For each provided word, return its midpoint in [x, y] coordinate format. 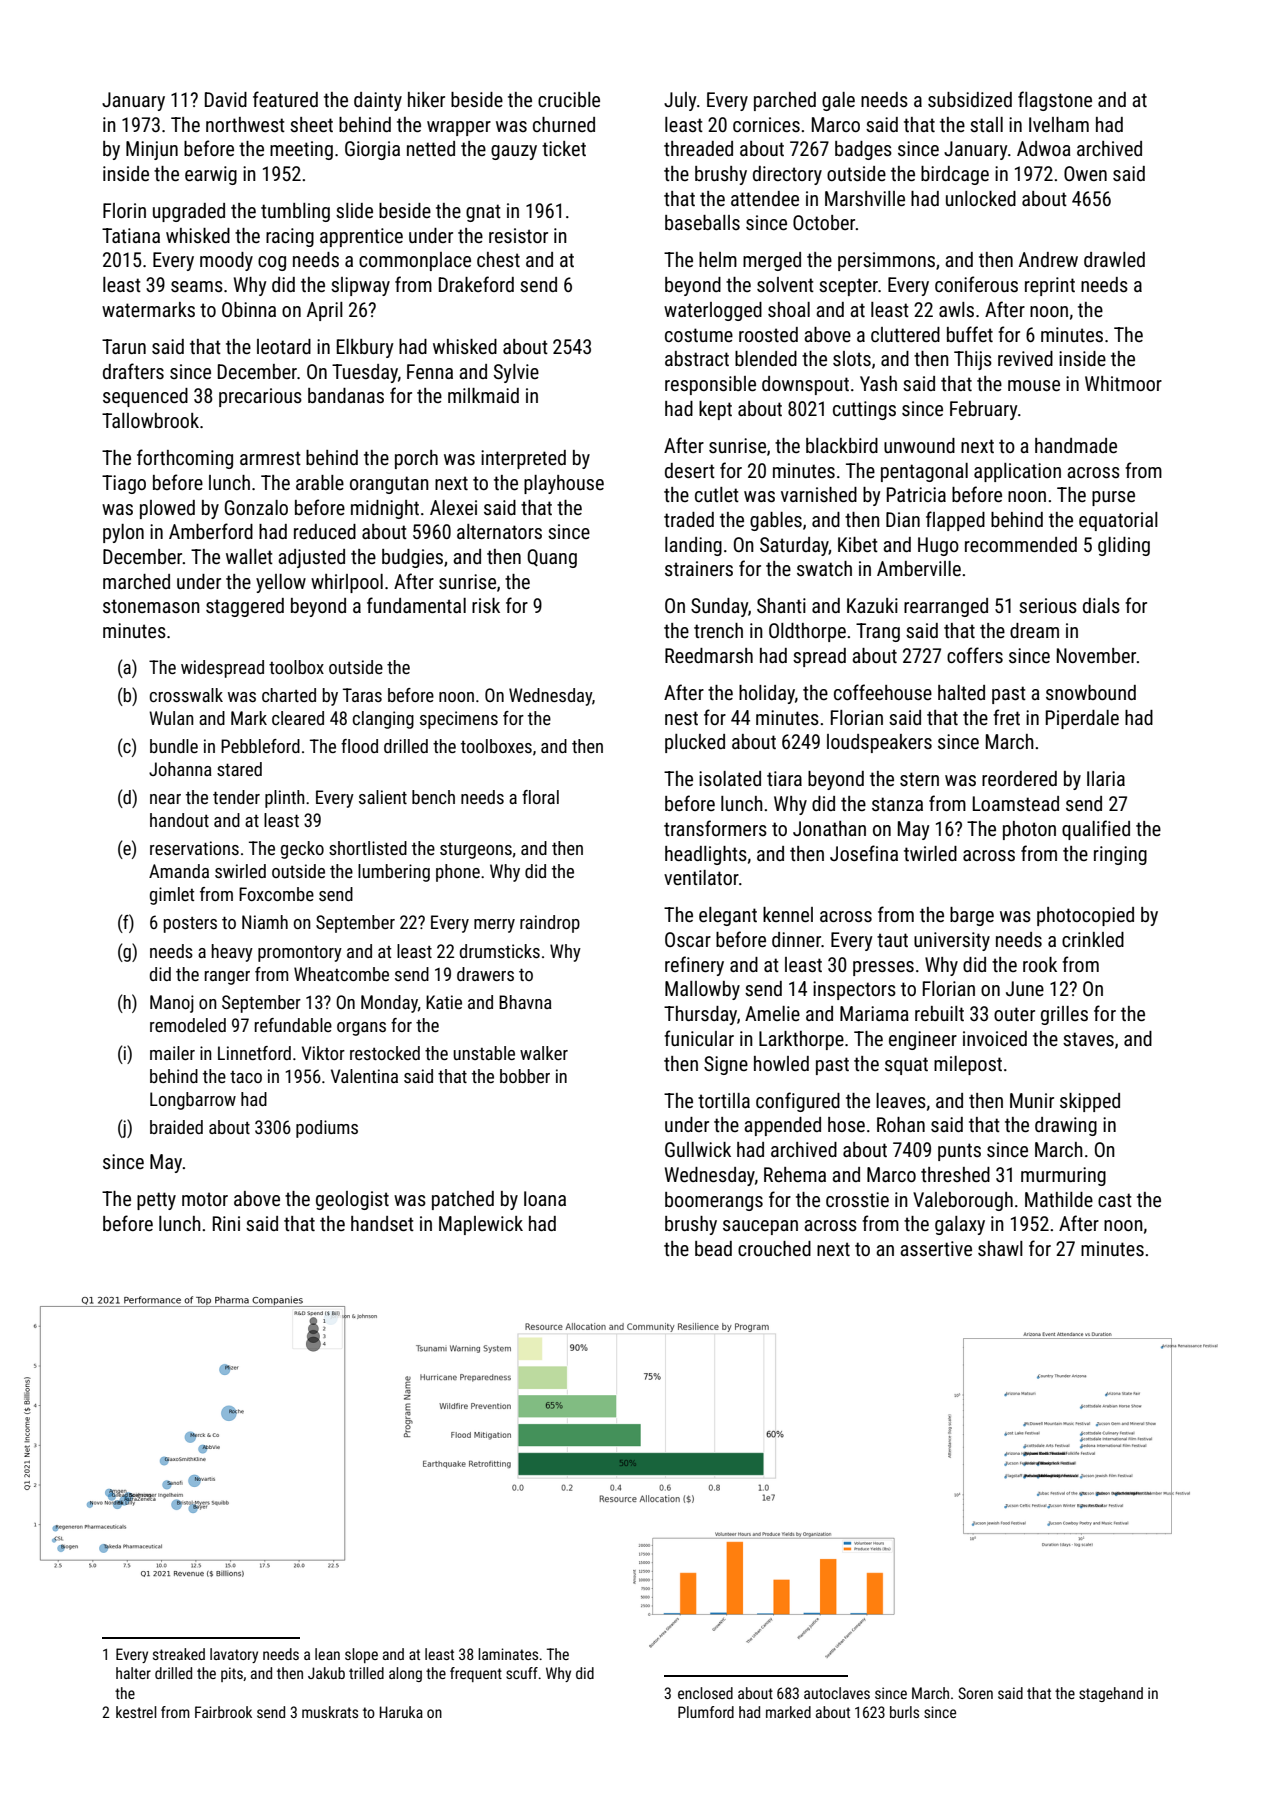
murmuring [1063, 1176]
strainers [699, 568]
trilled [366, 1673]
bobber [525, 1076]
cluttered [905, 334]
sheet [311, 124]
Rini [226, 1223]
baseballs [702, 222]
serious [1048, 605]
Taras [362, 695]
